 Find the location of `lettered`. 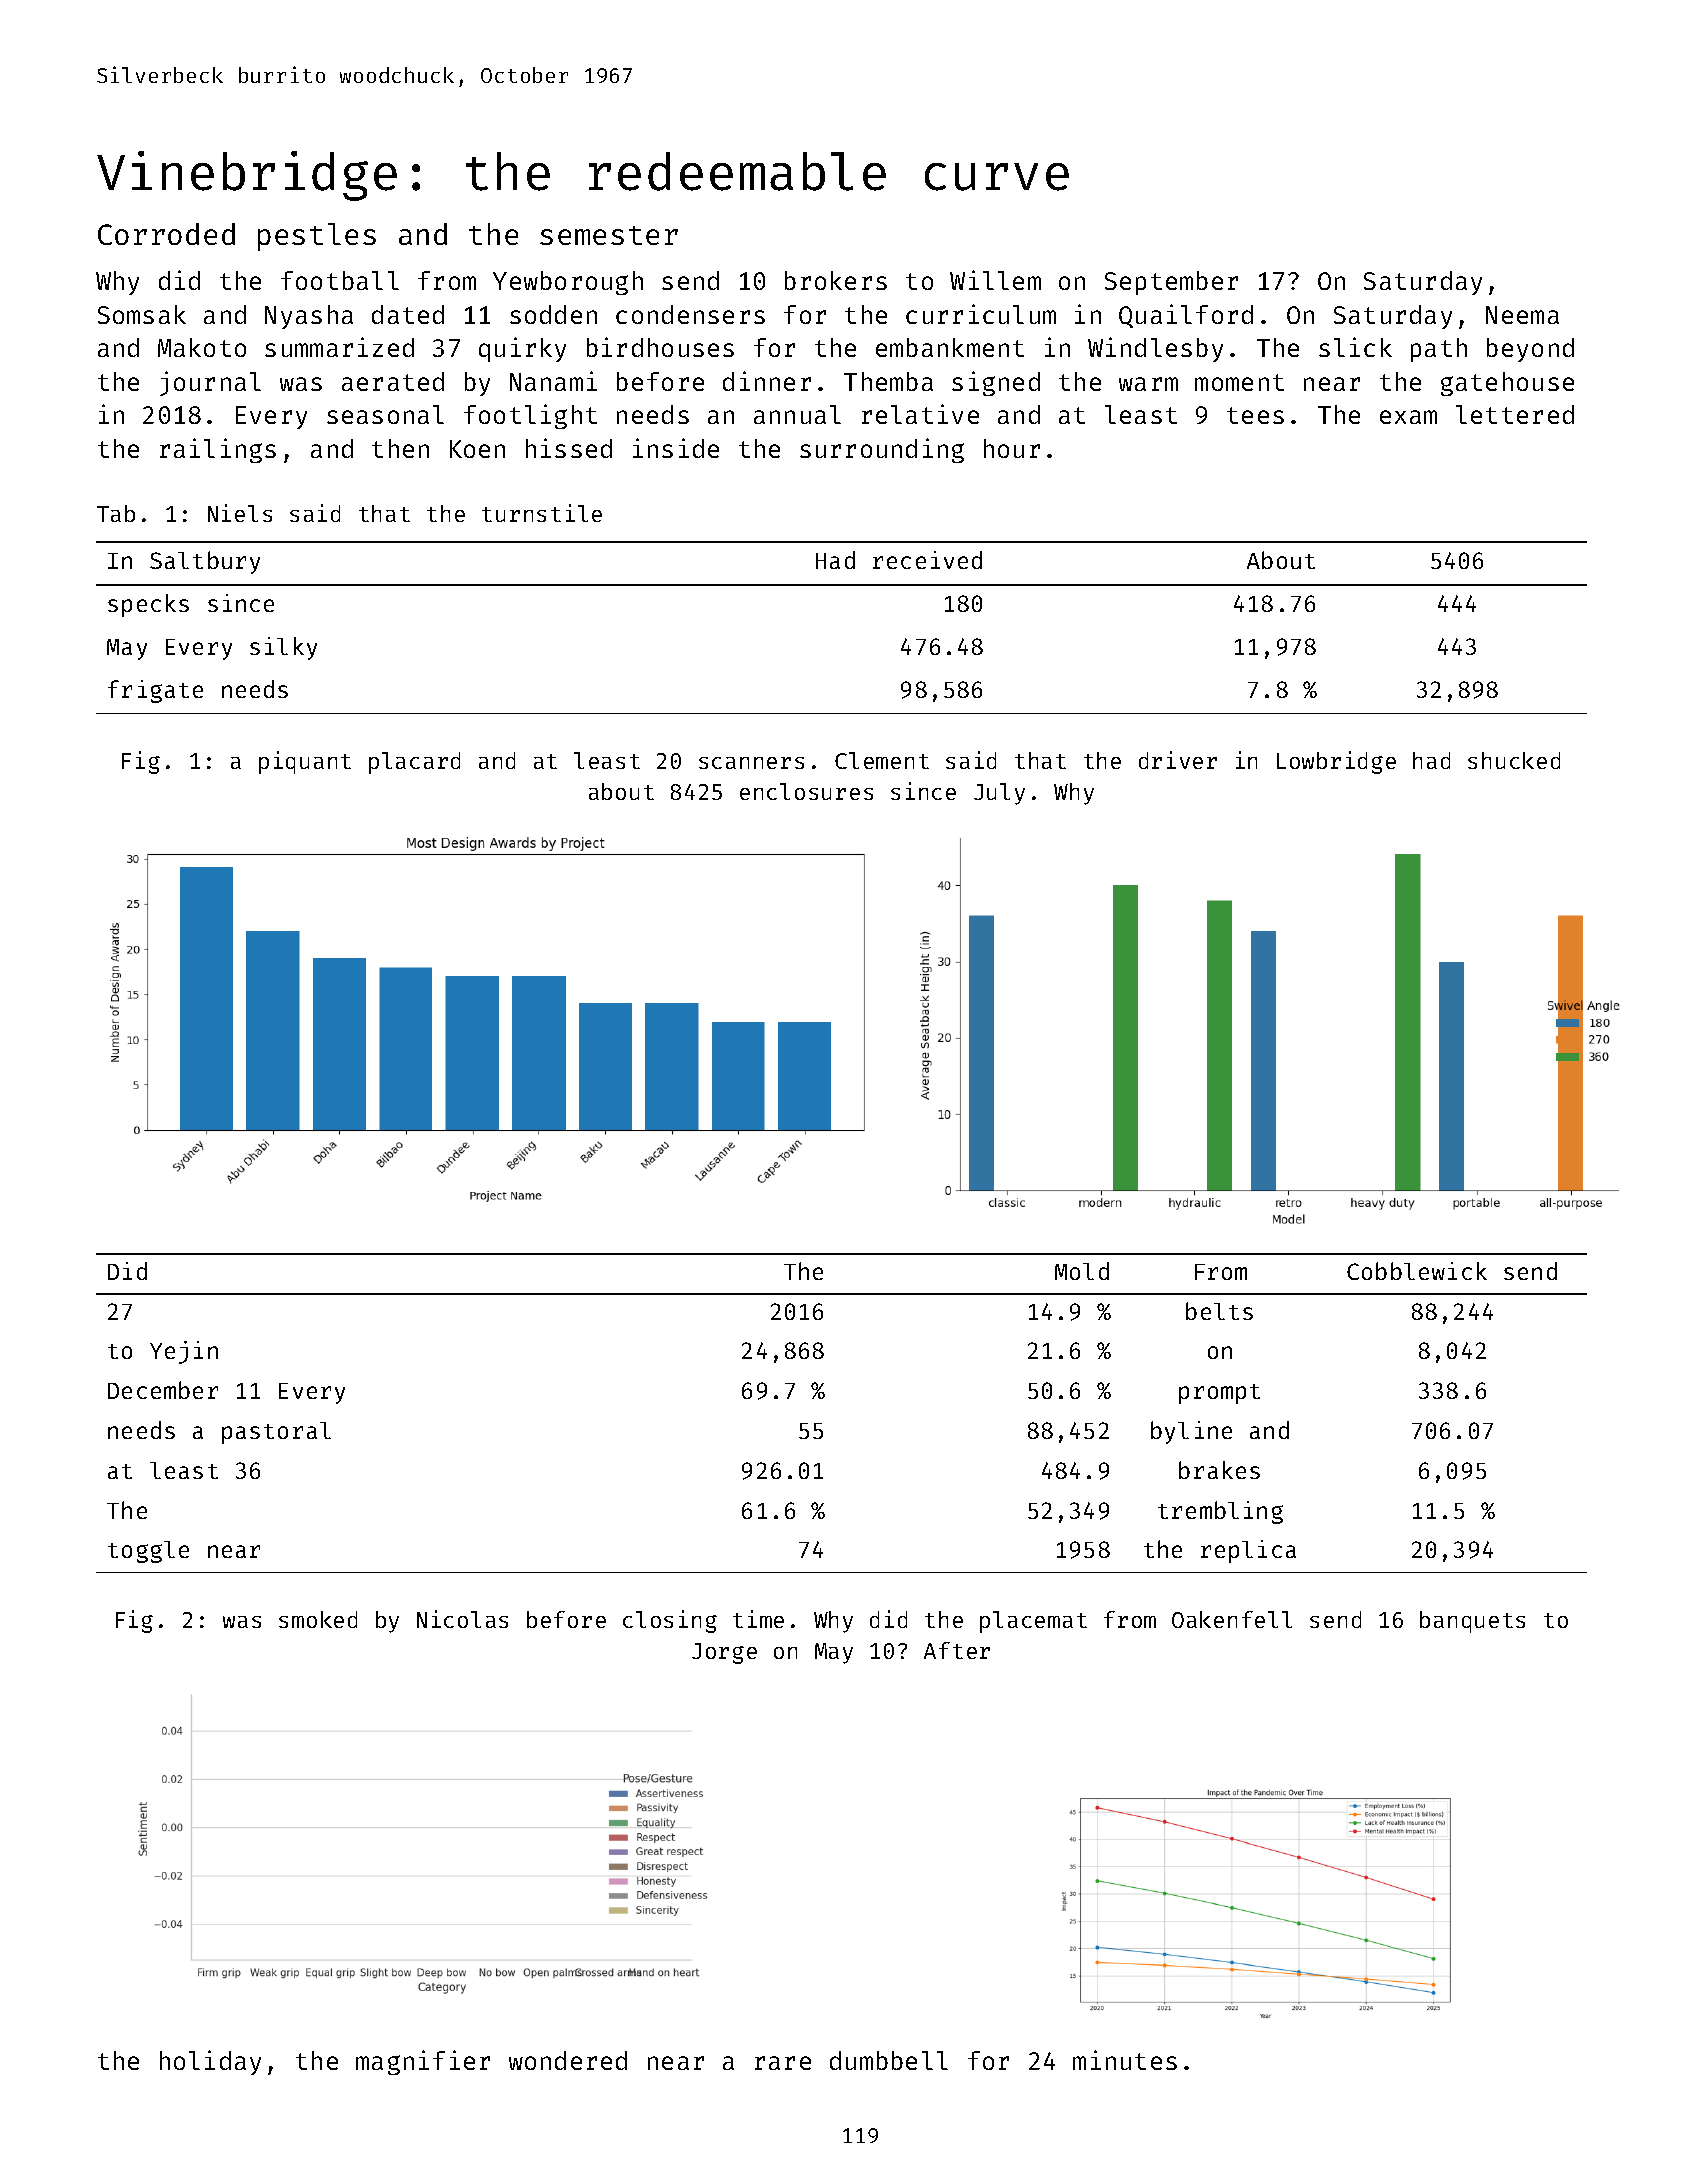

lettered is located at coordinates (1515, 414).
